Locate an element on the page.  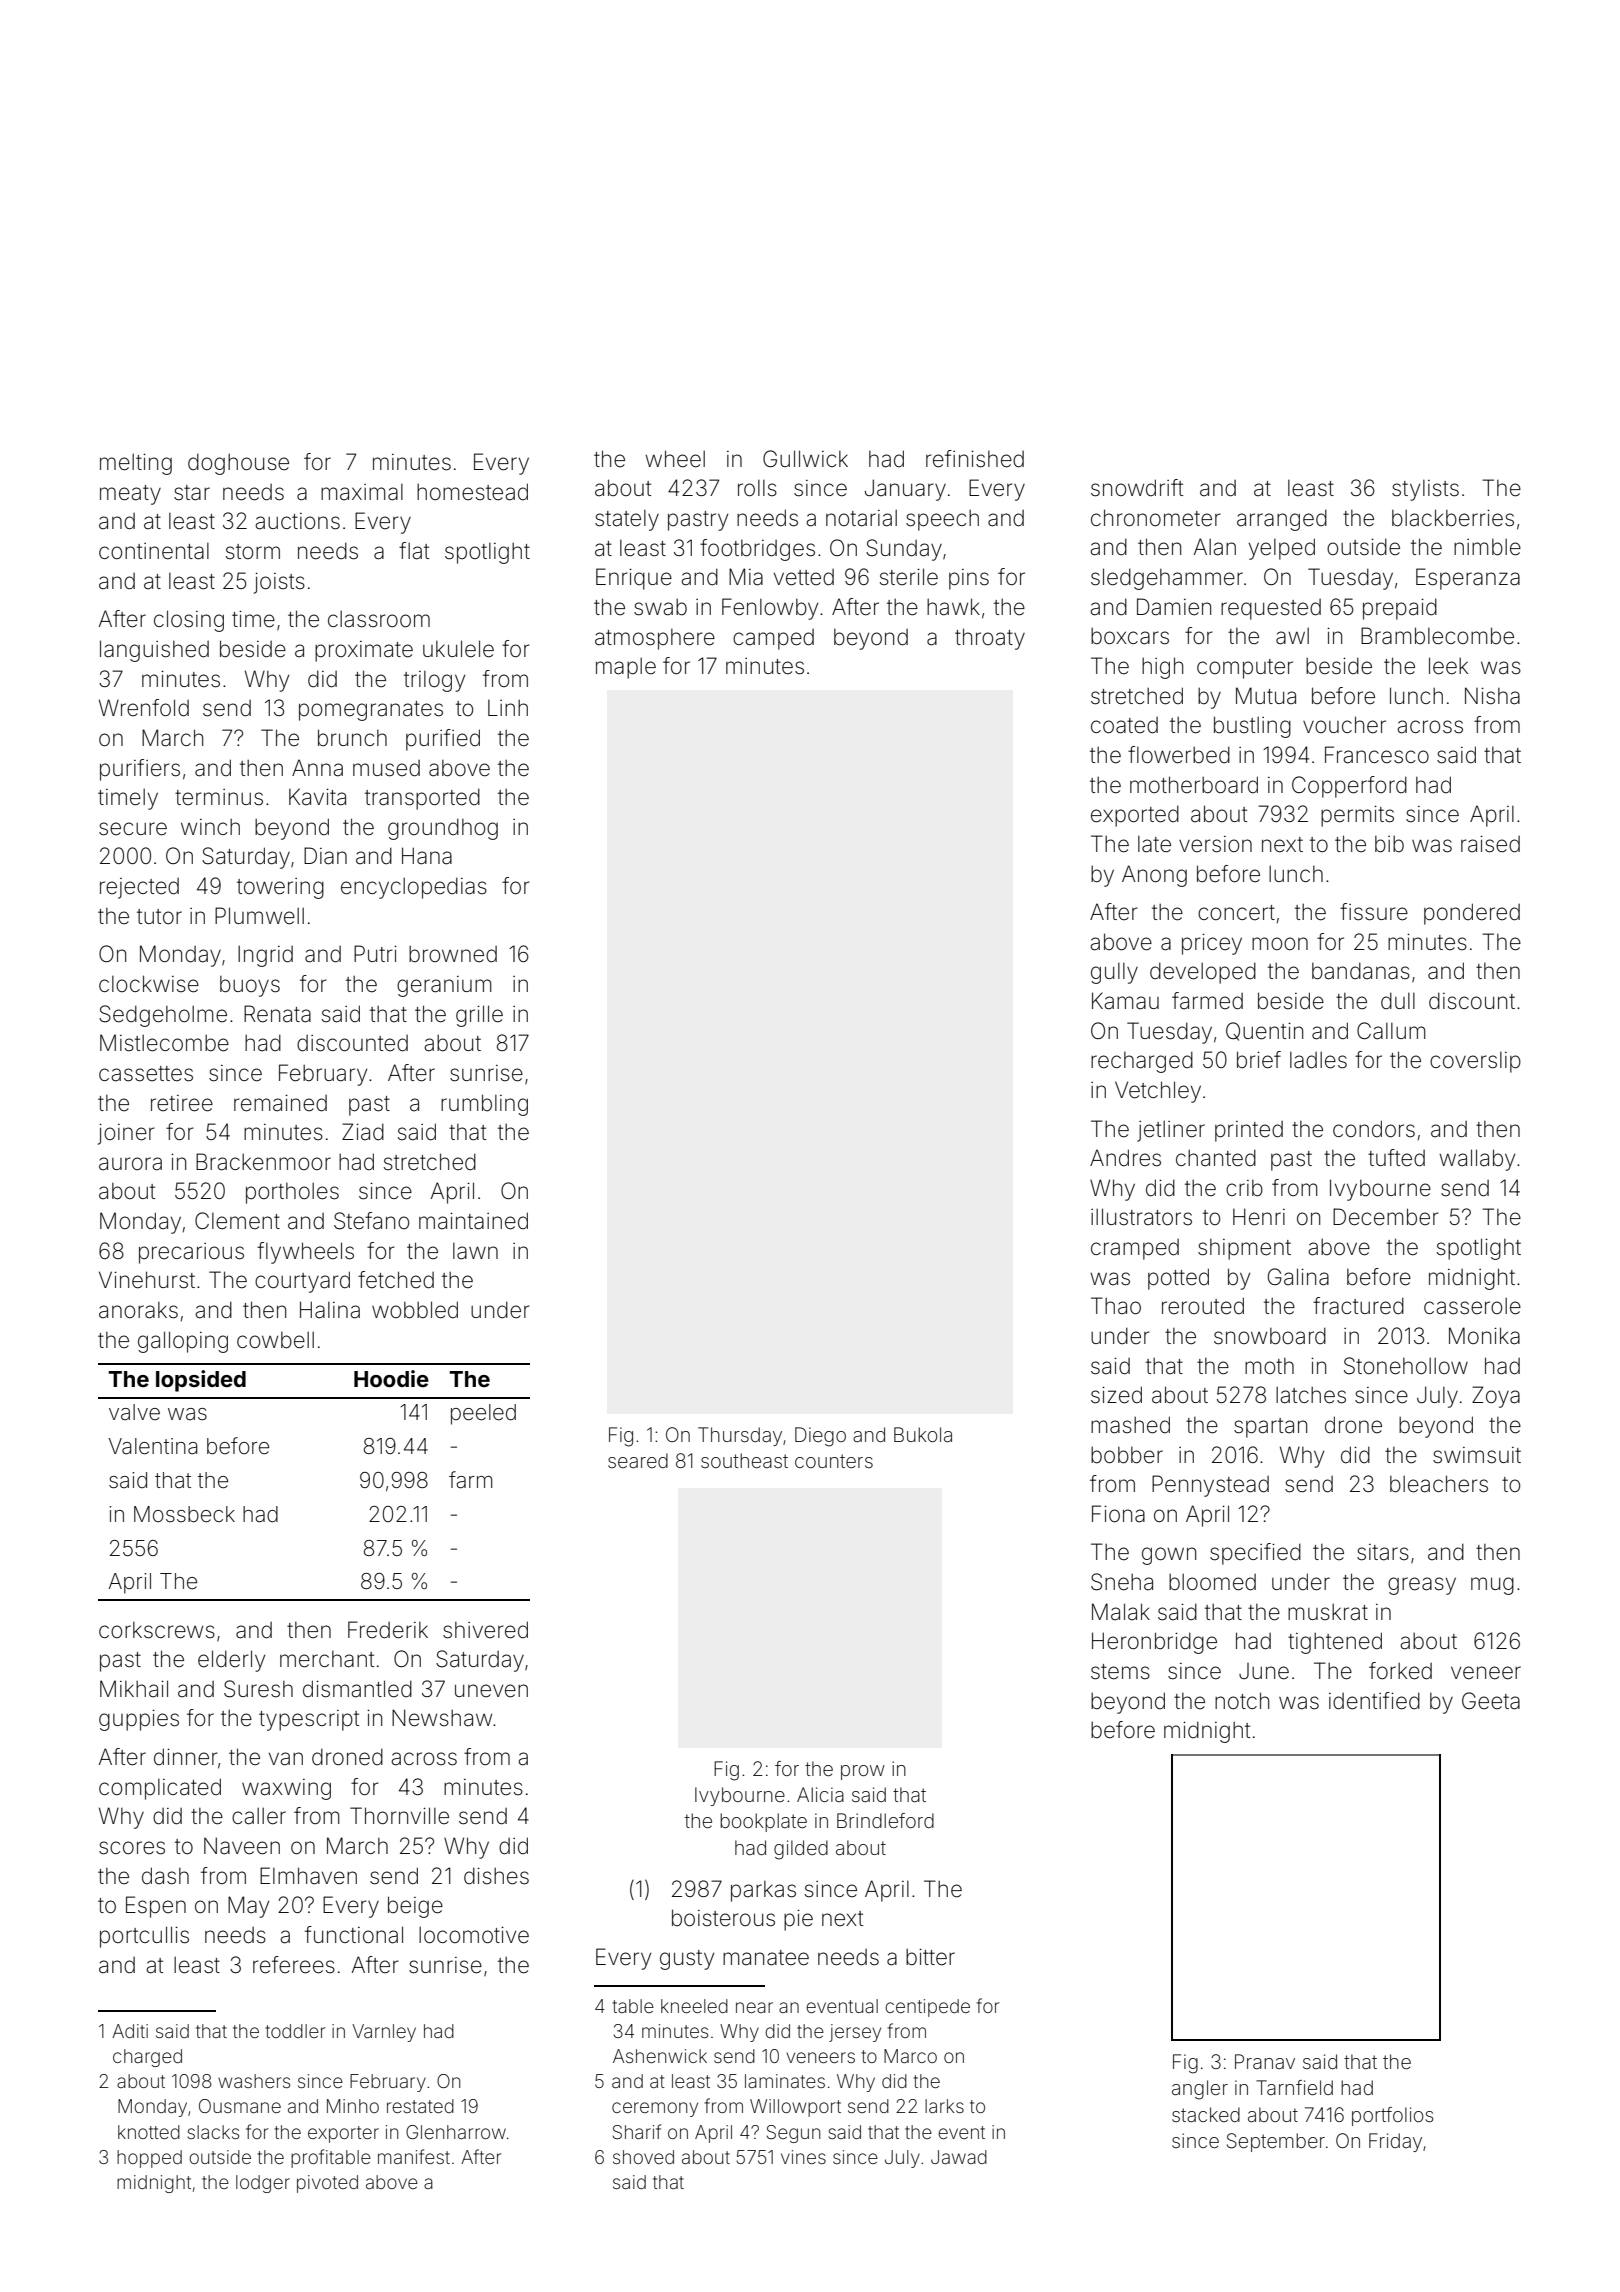
Stonehollow is located at coordinates (1406, 1366).
